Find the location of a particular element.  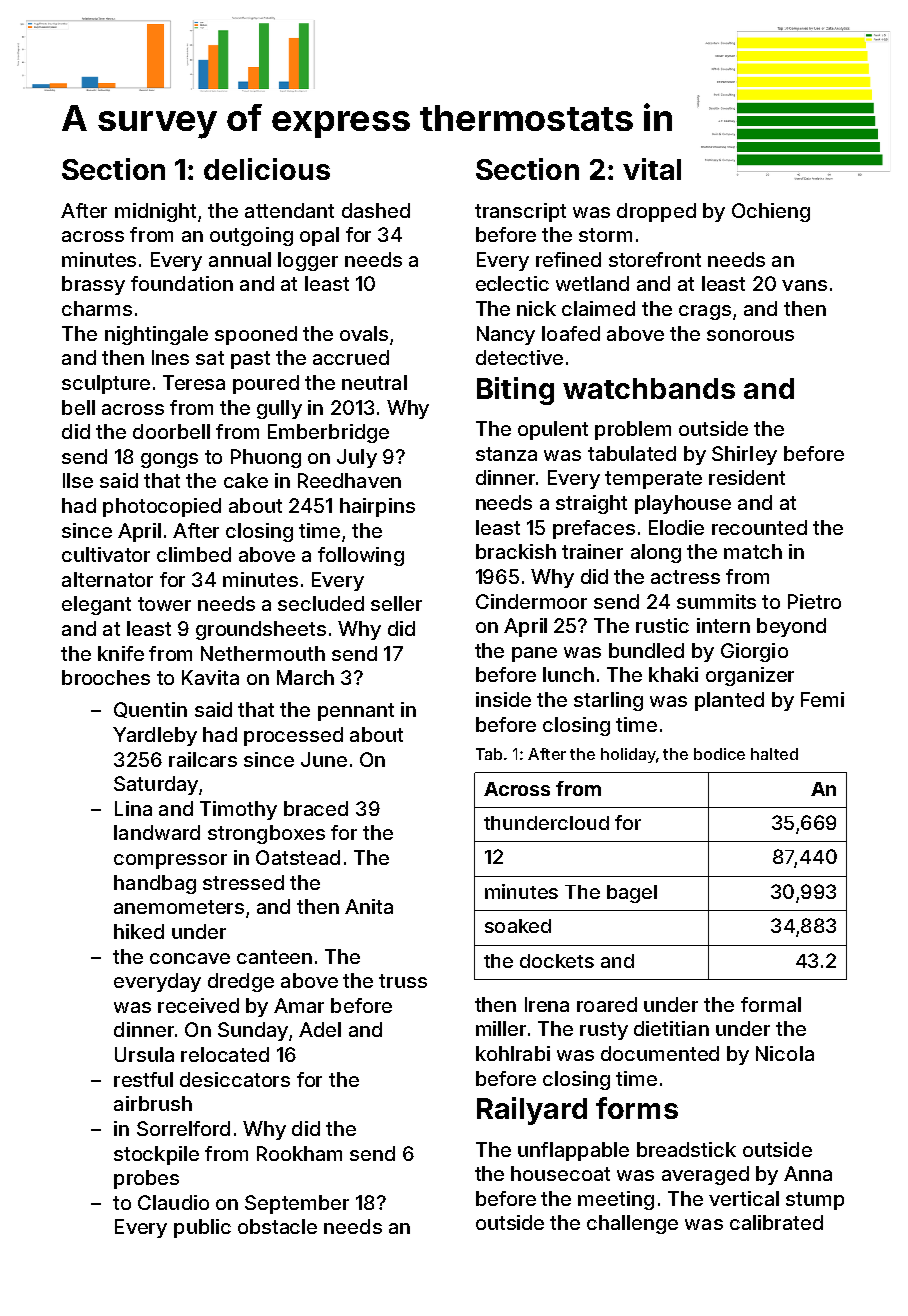

calibrated is located at coordinates (776, 1222).
